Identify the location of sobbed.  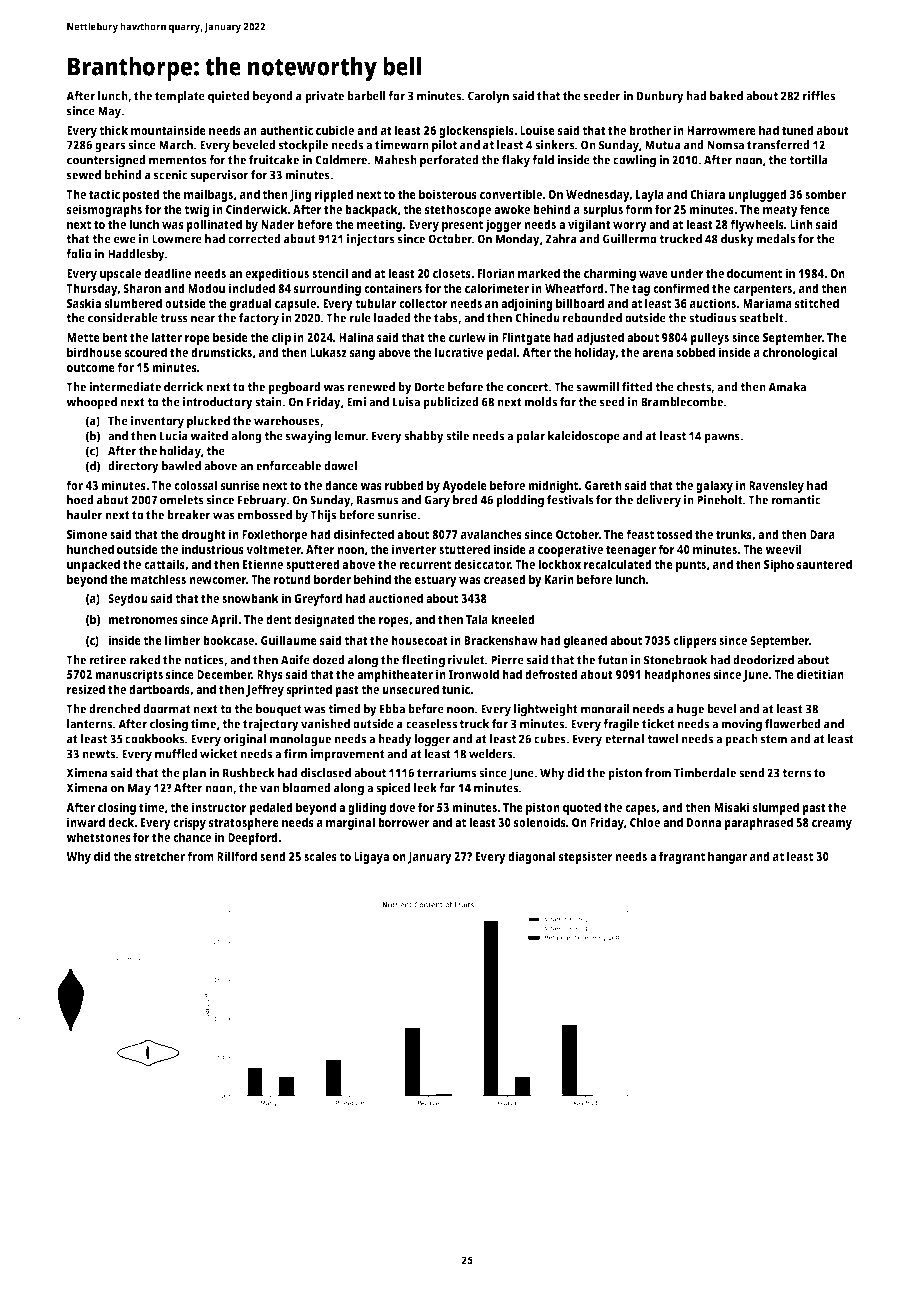
(695, 352).
